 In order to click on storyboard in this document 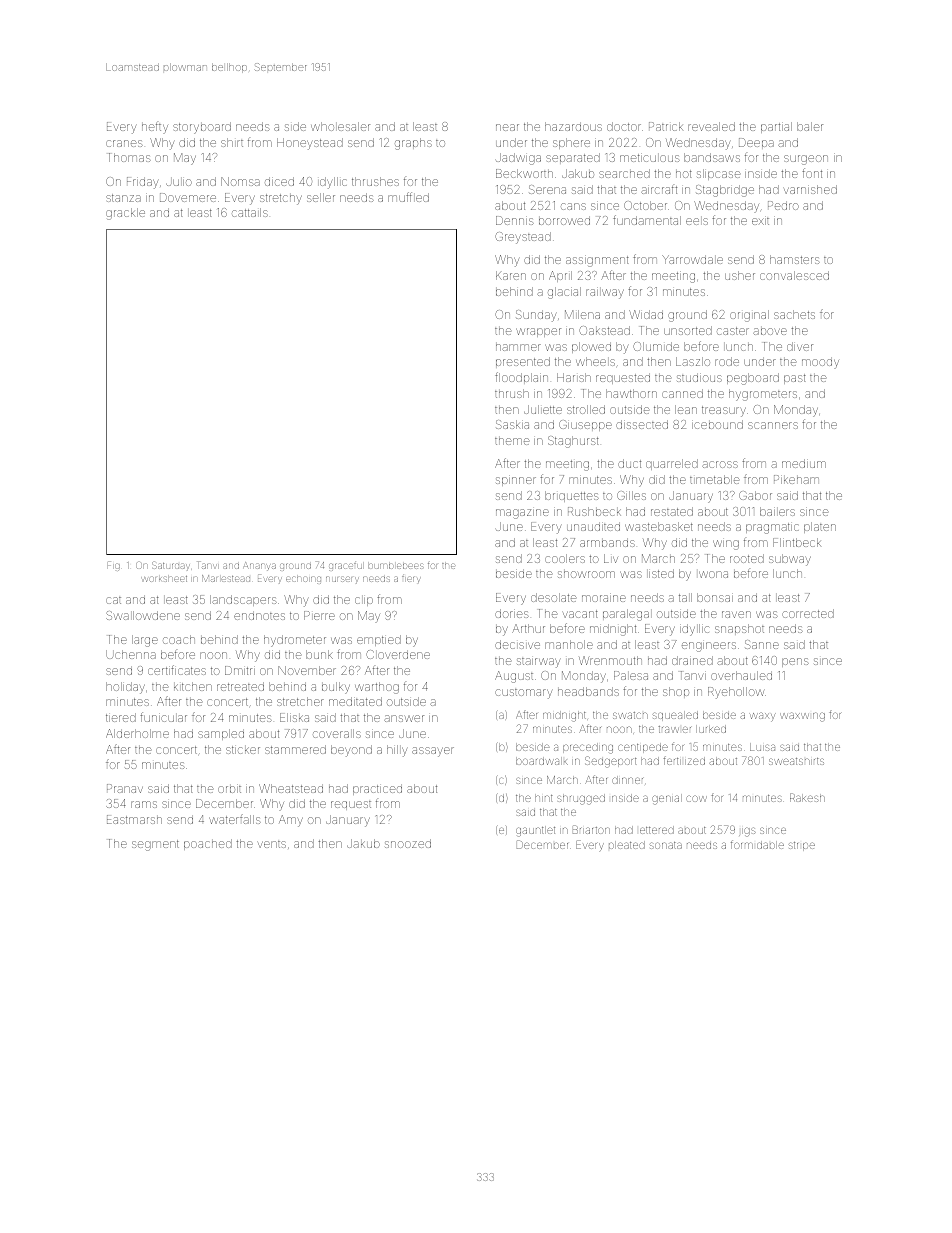, I will do `click(202, 128)`.
